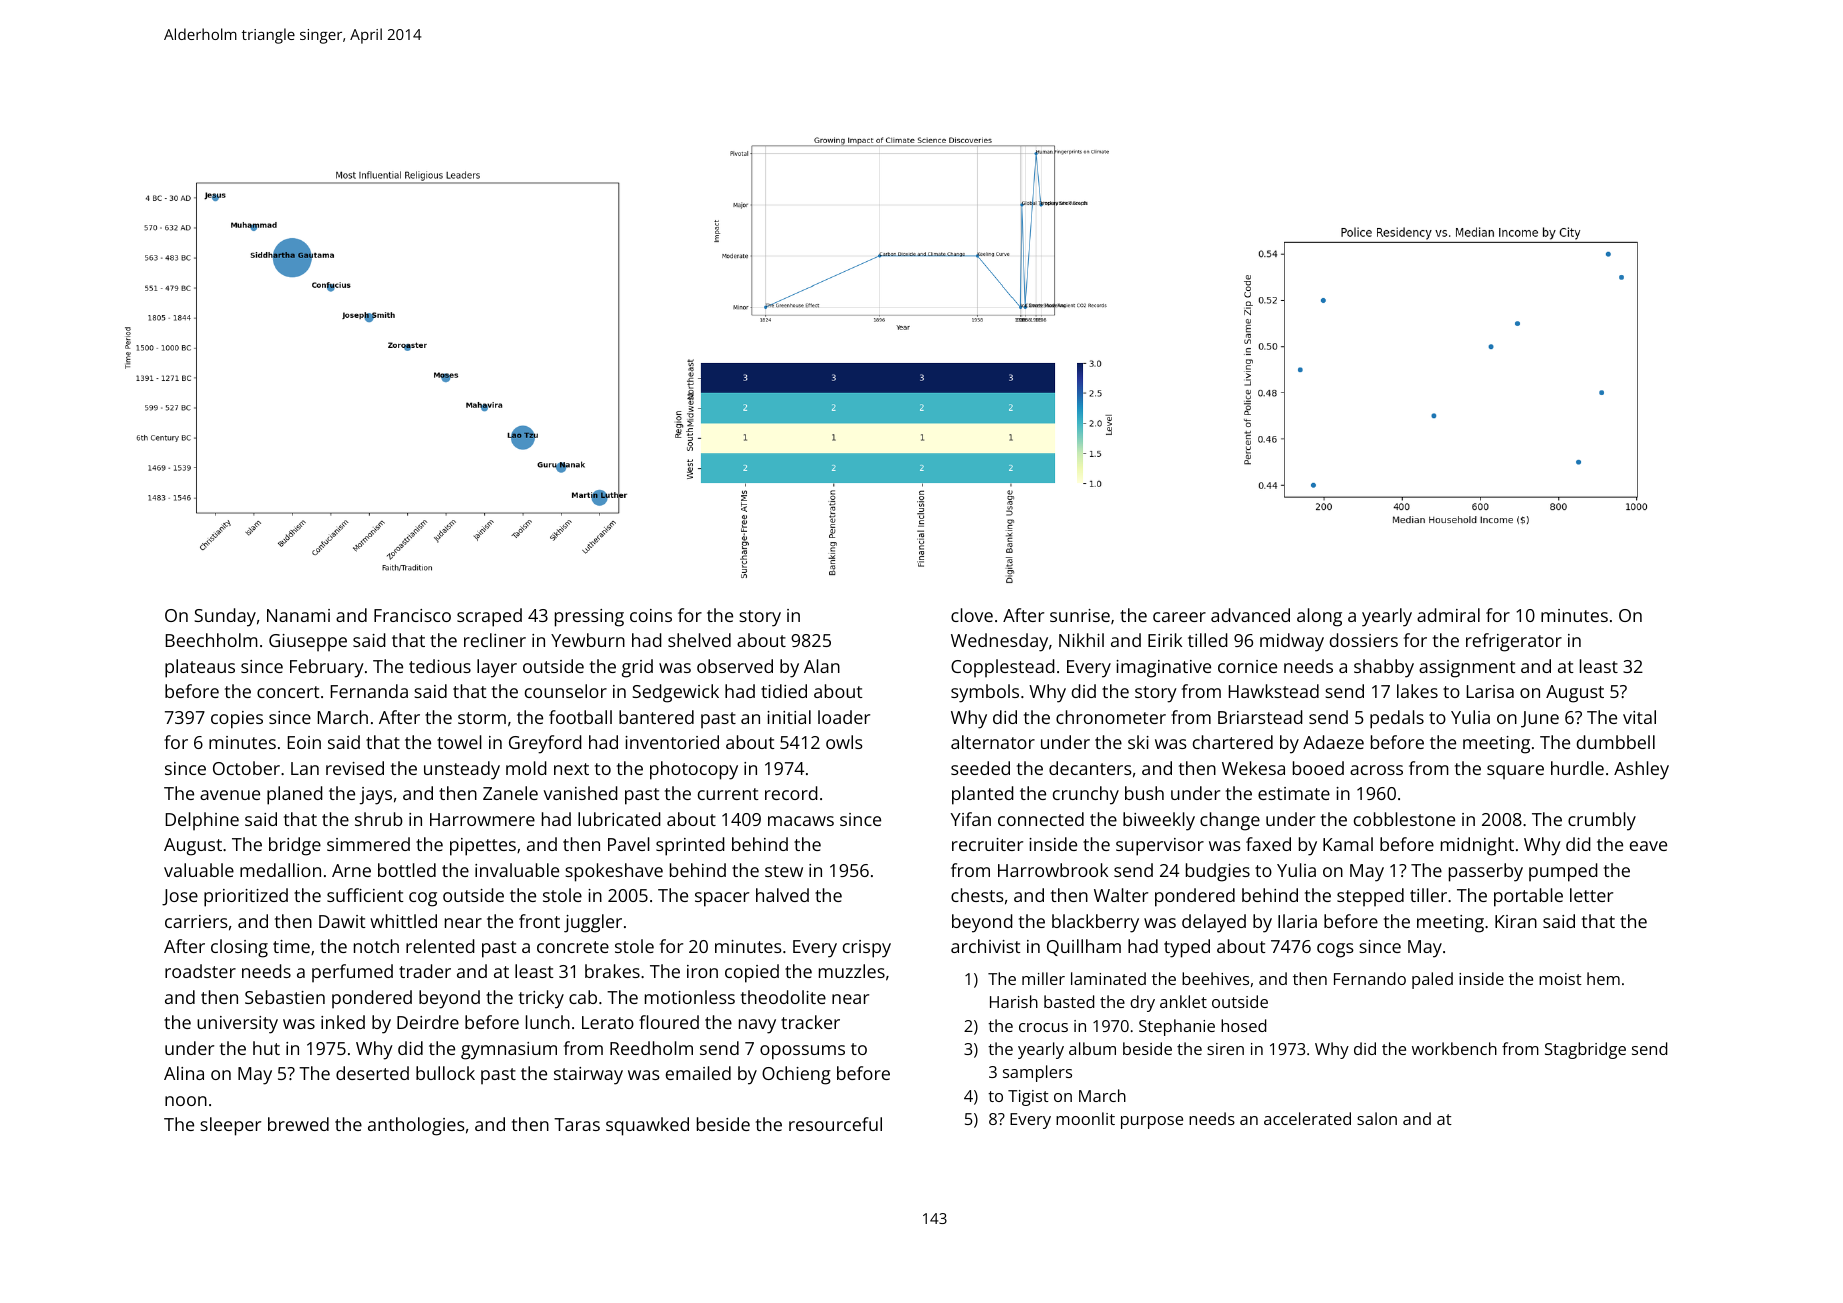  I want to click on avenue, so click(230, 795).
